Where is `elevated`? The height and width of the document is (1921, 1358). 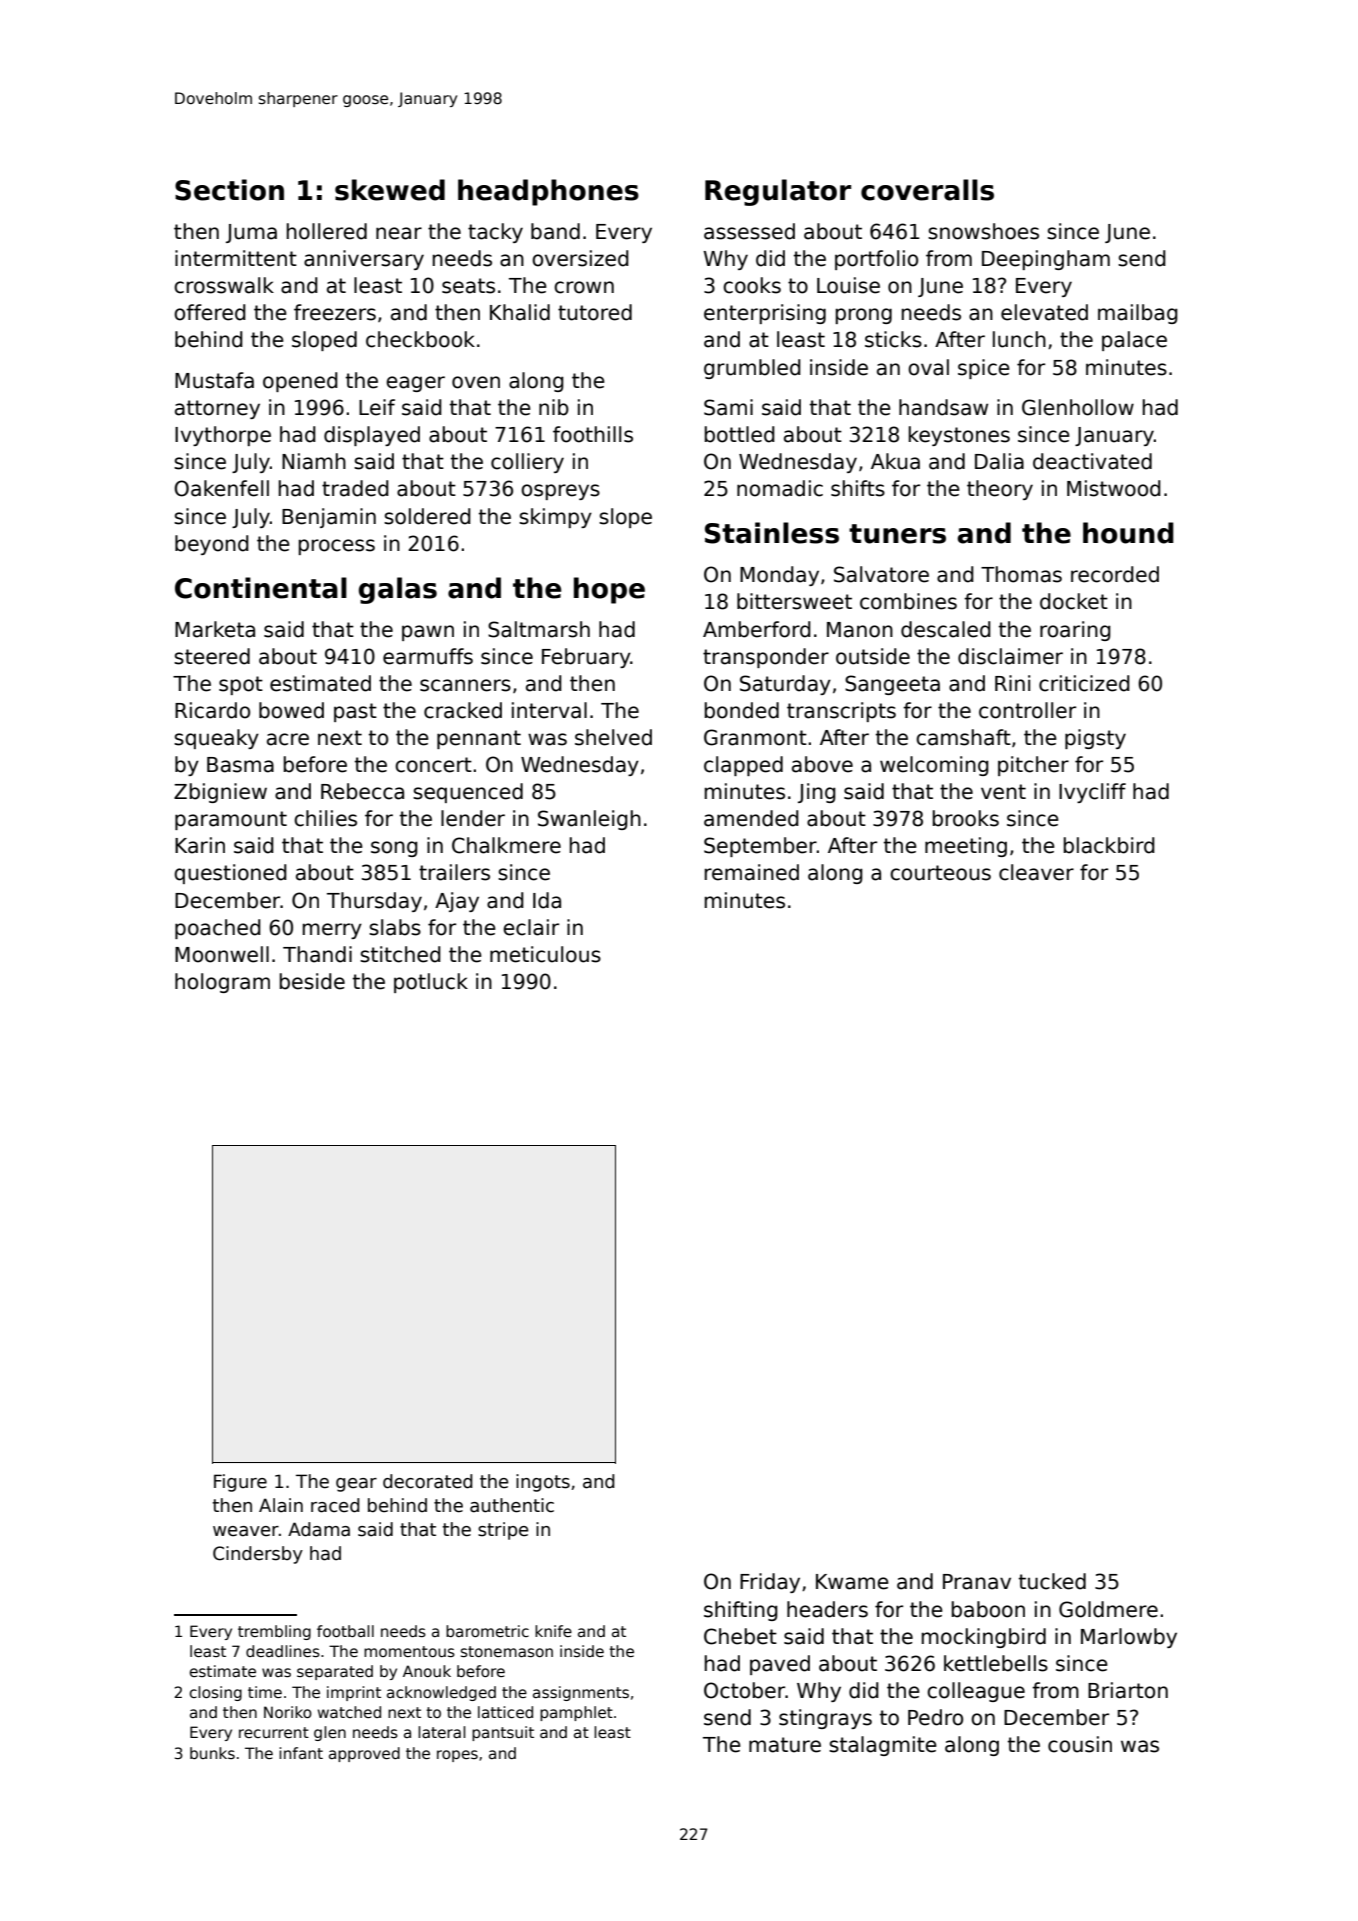 elevated is located at coordinates (1044, 312).
